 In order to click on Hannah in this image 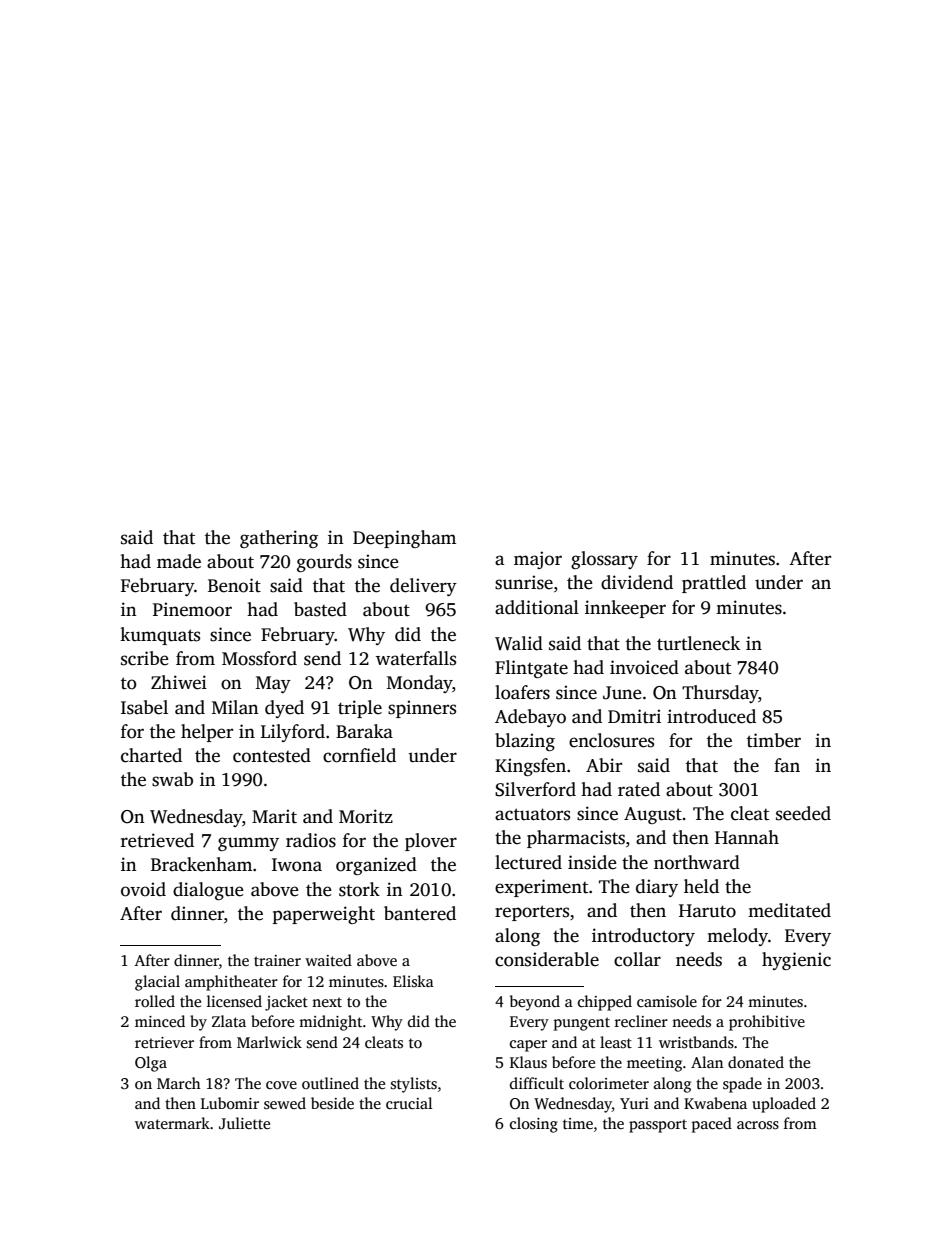, I will do `click(747, 837)`.
